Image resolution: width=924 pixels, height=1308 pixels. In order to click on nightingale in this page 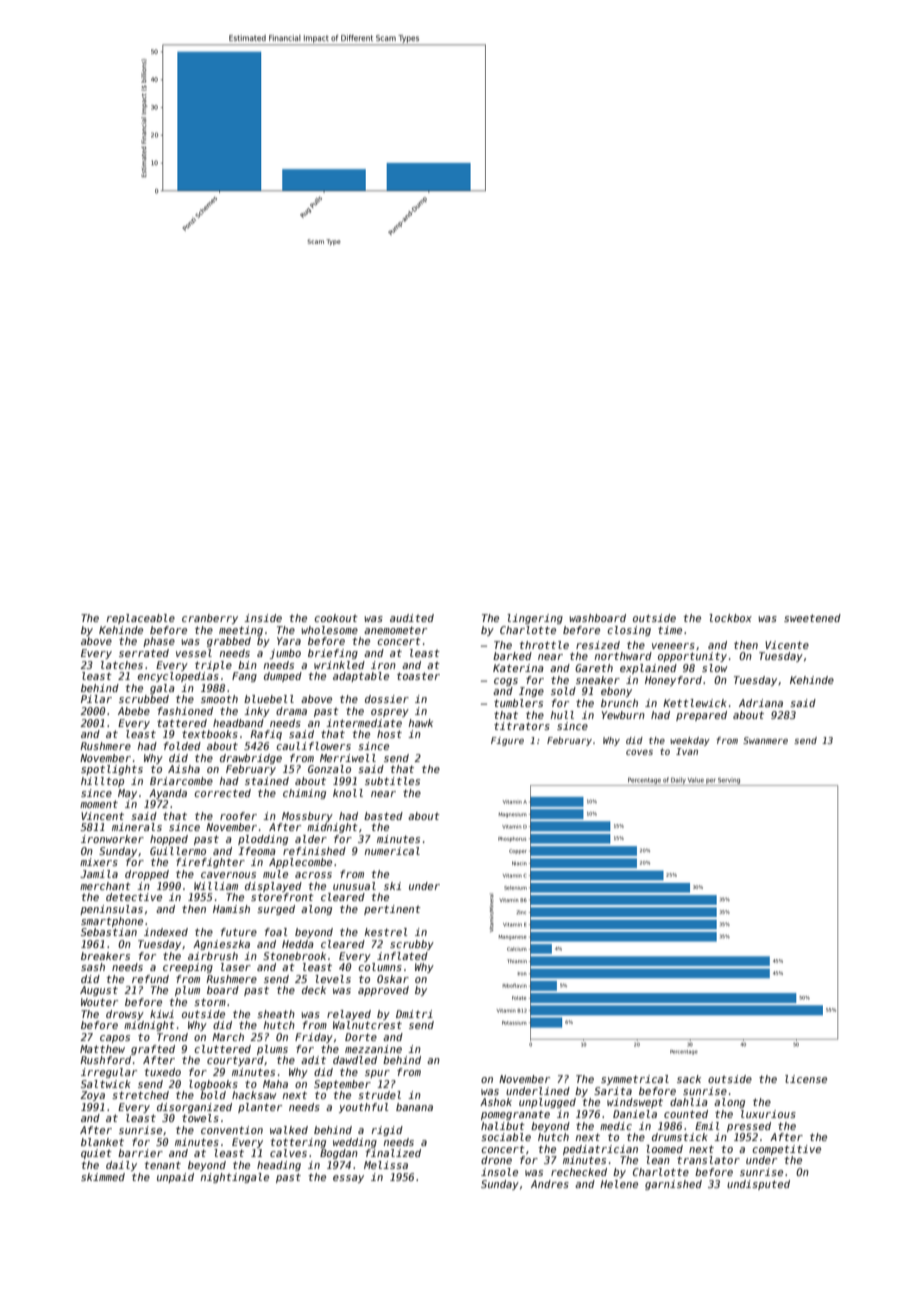, I will do `click(235, 1178)`.
